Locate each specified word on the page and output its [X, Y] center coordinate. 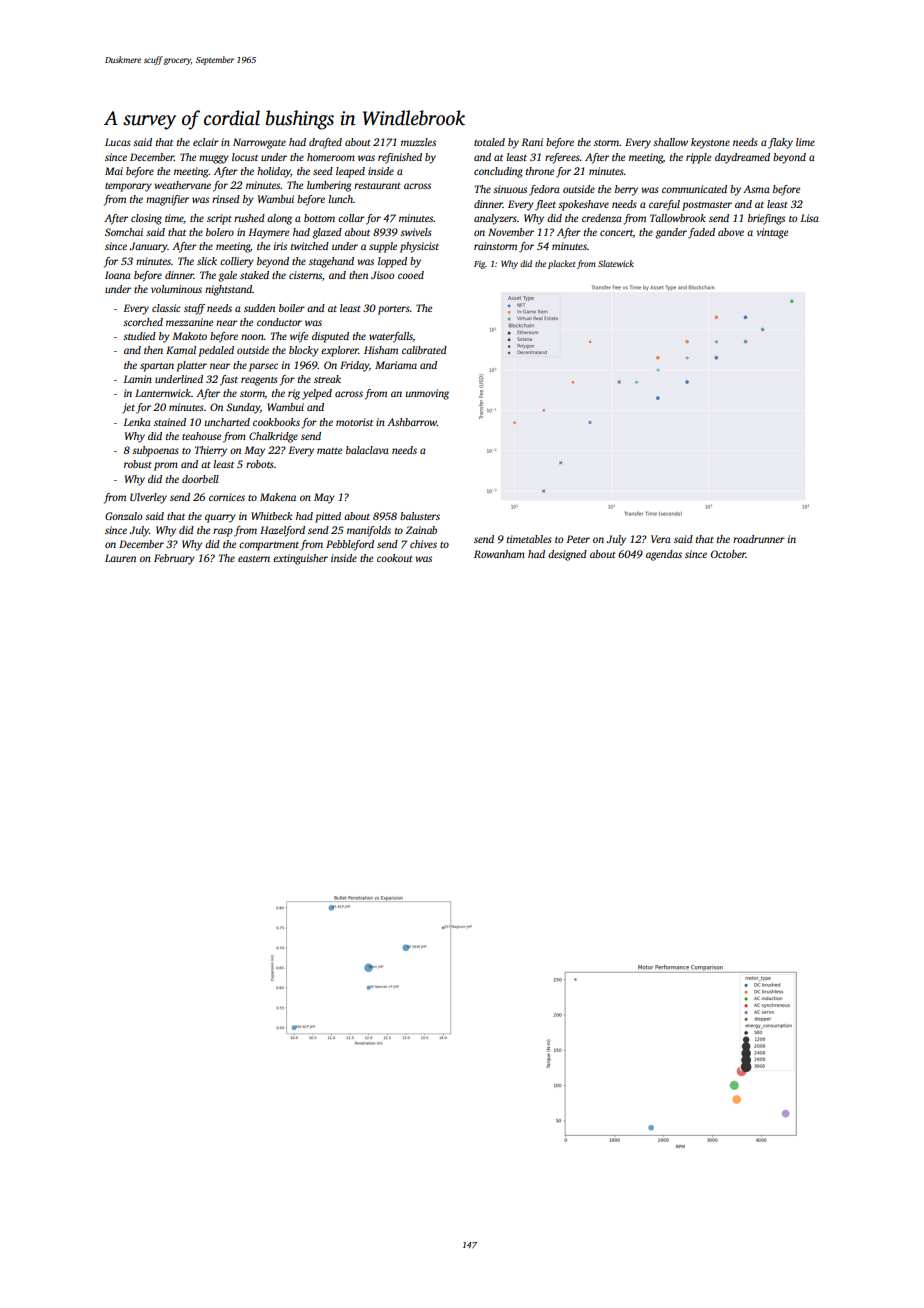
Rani [532, 142]
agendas [664, 555]
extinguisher [300, 559]
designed [567, 555]
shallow [670, 142]
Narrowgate [259, 143]
